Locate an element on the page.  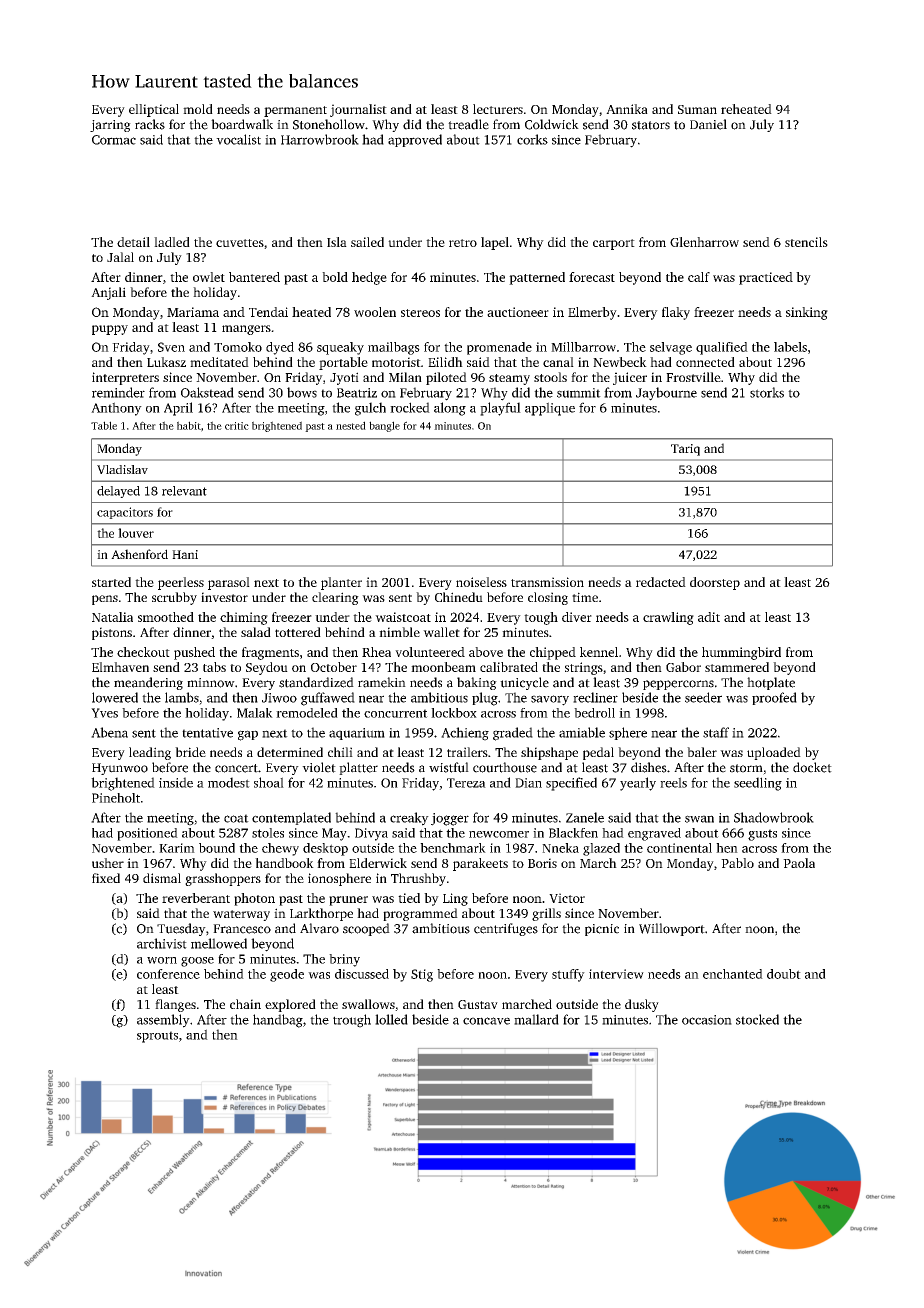
canal is located at coordinates (558, 362).
